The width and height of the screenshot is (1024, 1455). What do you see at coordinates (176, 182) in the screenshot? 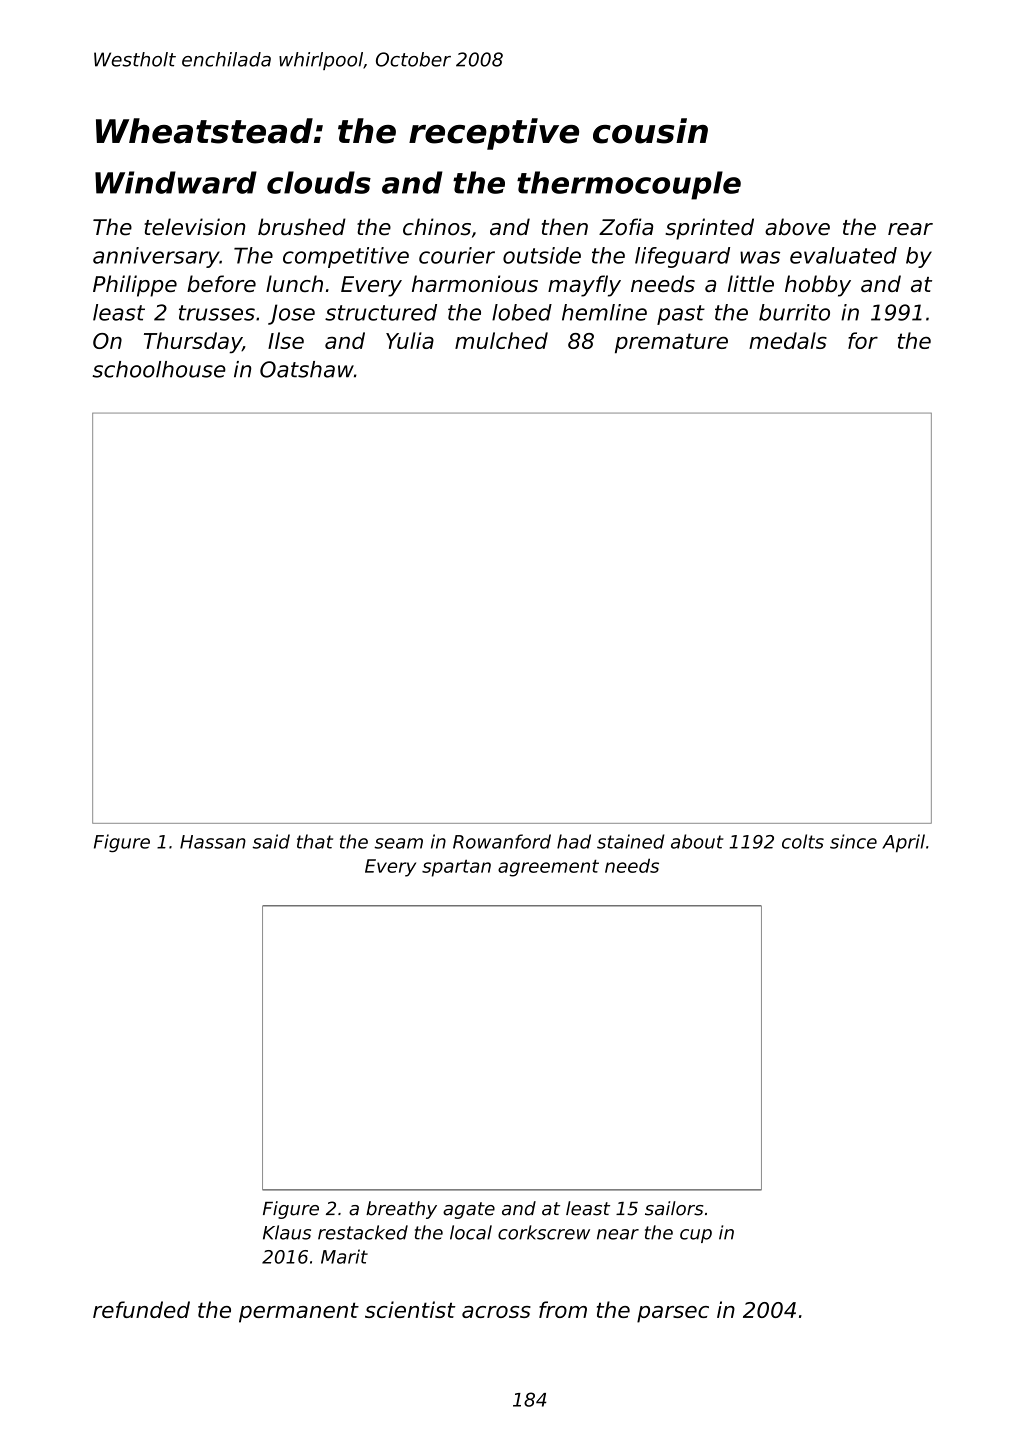
I see `Windward` at bounding box center [176, 182].
